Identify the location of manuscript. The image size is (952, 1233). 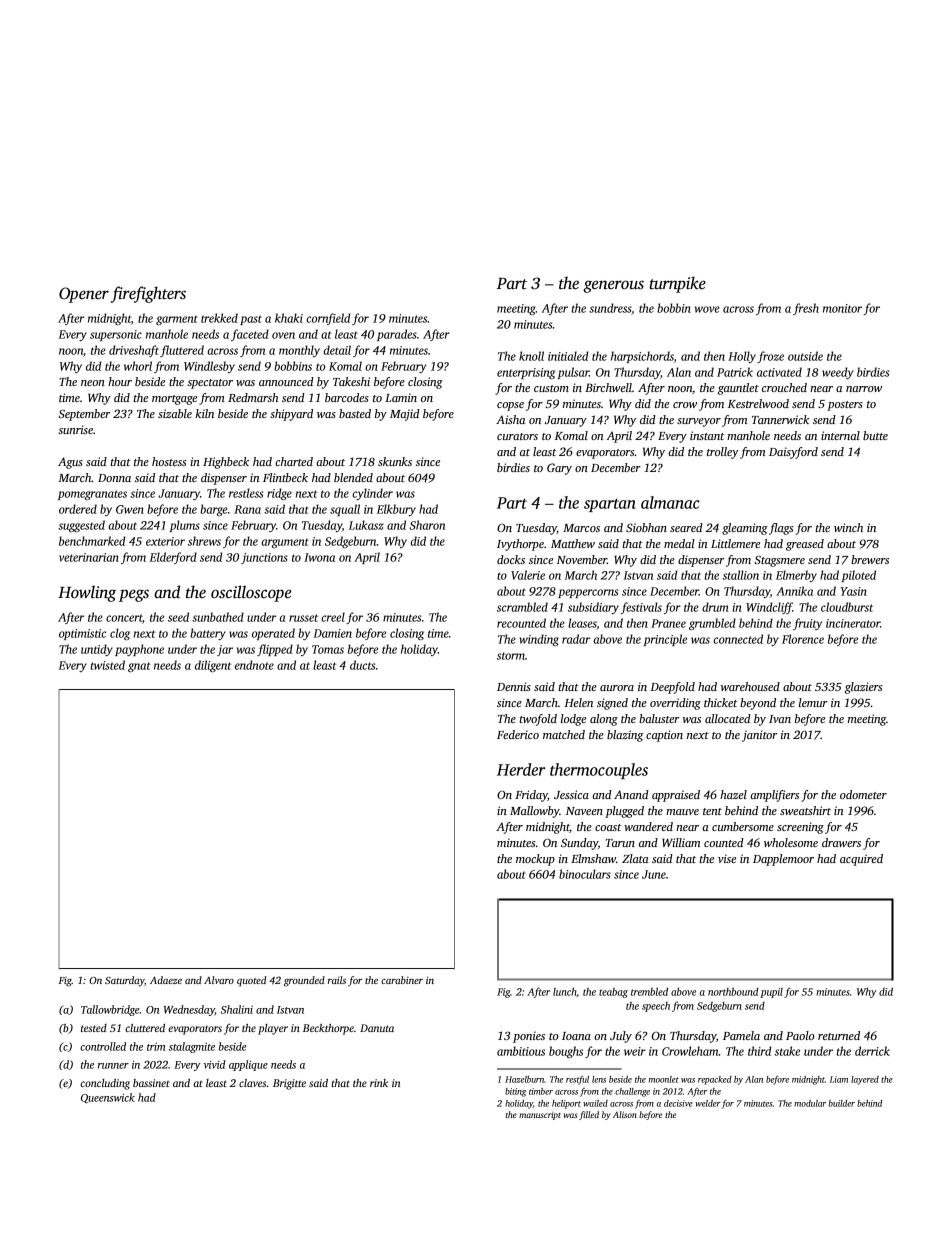
(540, 1116).
